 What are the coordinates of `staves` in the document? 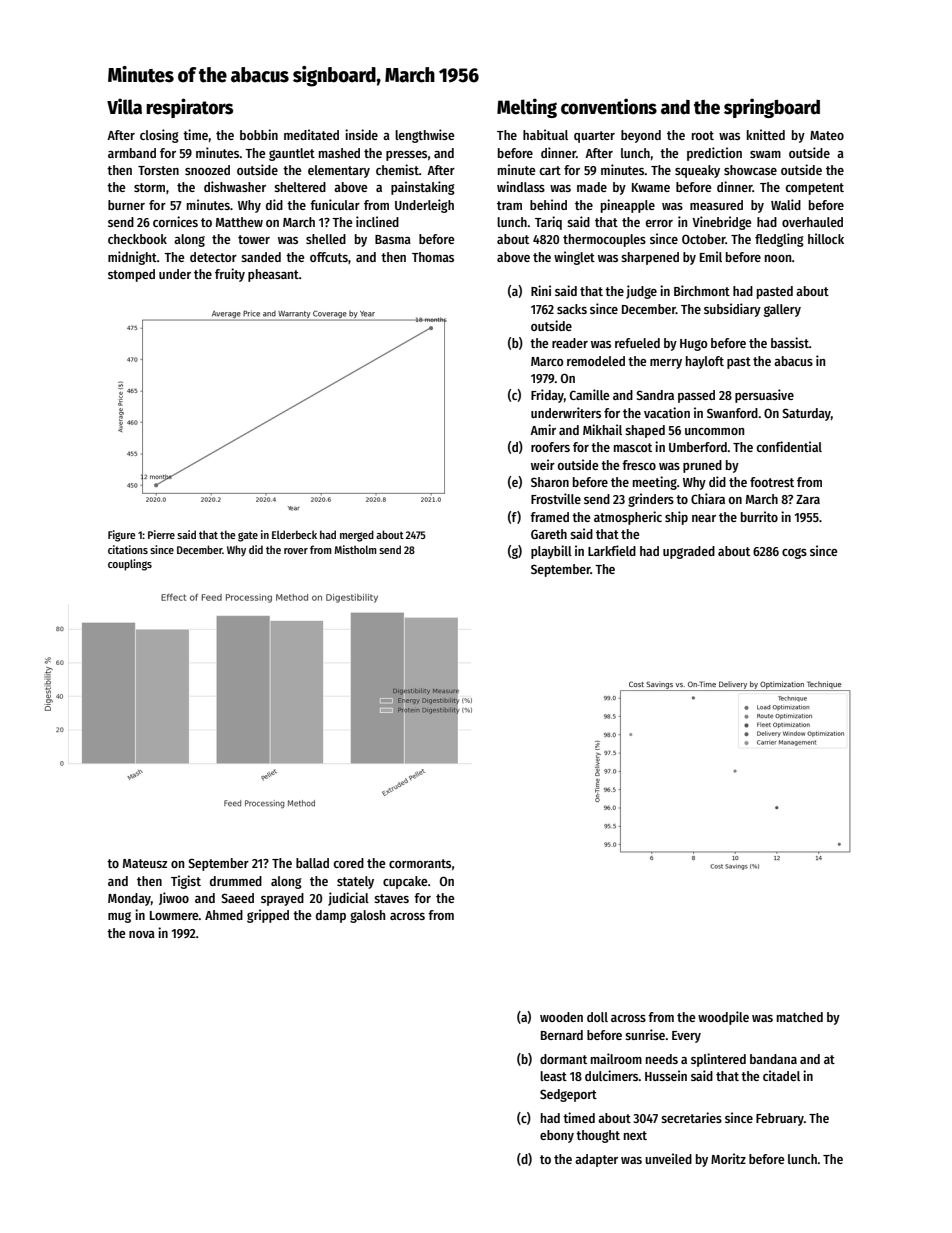 It's located at (391, 898).
